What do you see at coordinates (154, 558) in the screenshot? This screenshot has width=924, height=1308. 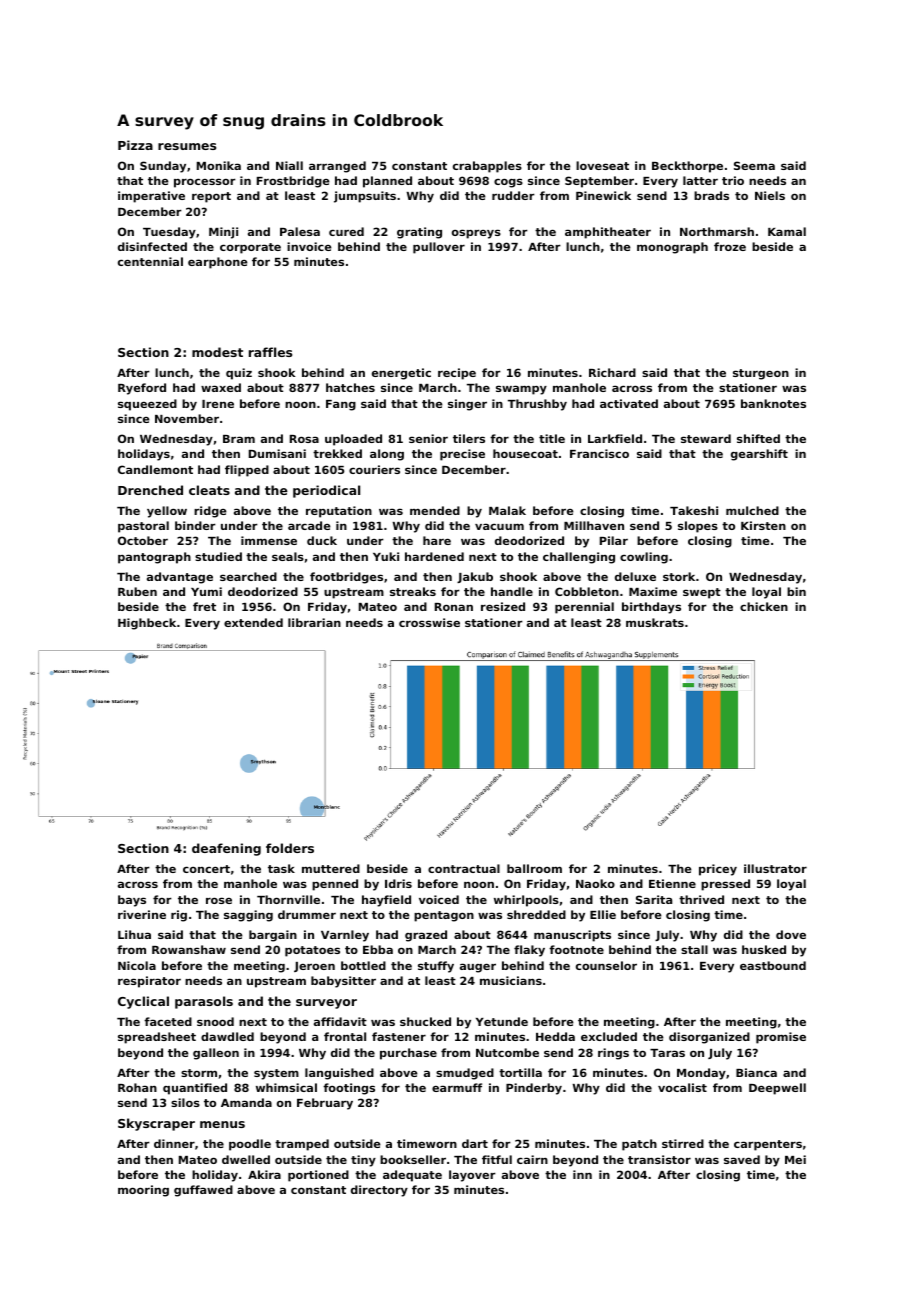 I see `pantograph` at bounding box center [154, 558].
